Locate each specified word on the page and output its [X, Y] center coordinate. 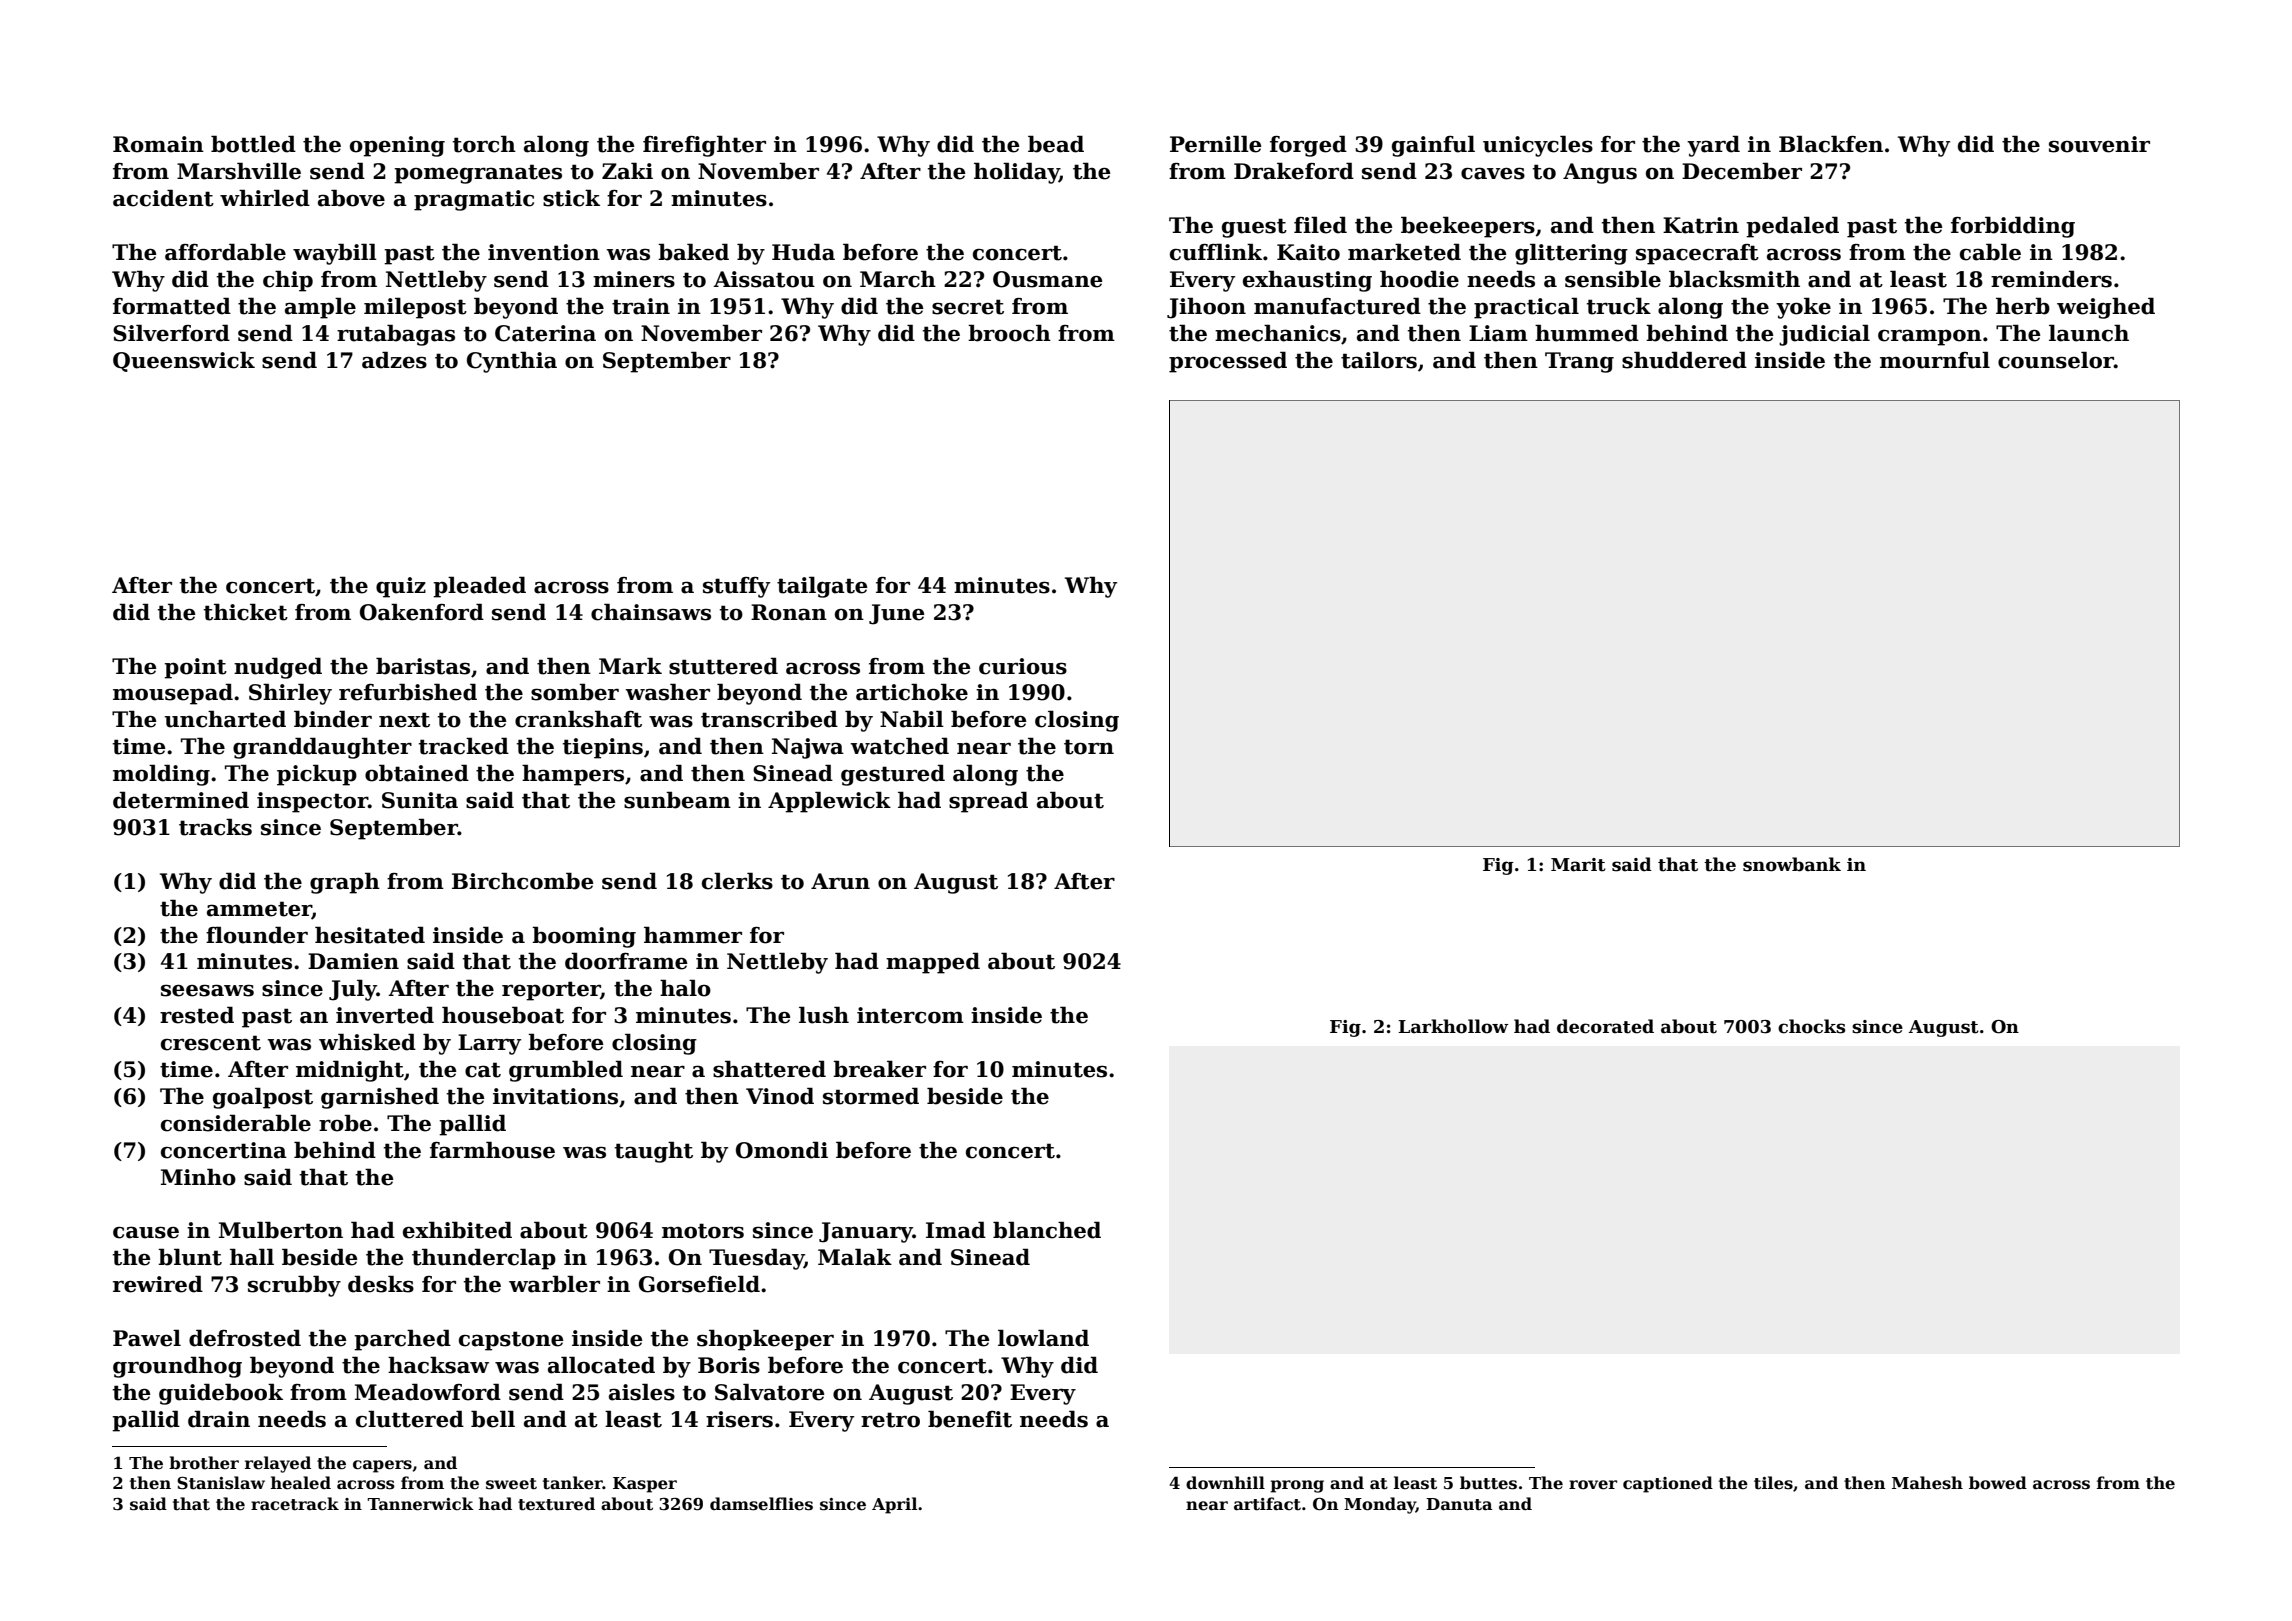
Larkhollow [1453, 1026]
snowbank [1792, 864]
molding [161, 775]
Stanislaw [221, 1483]
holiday [1016, 173]
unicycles [1538, 146]
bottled [253, 144]
